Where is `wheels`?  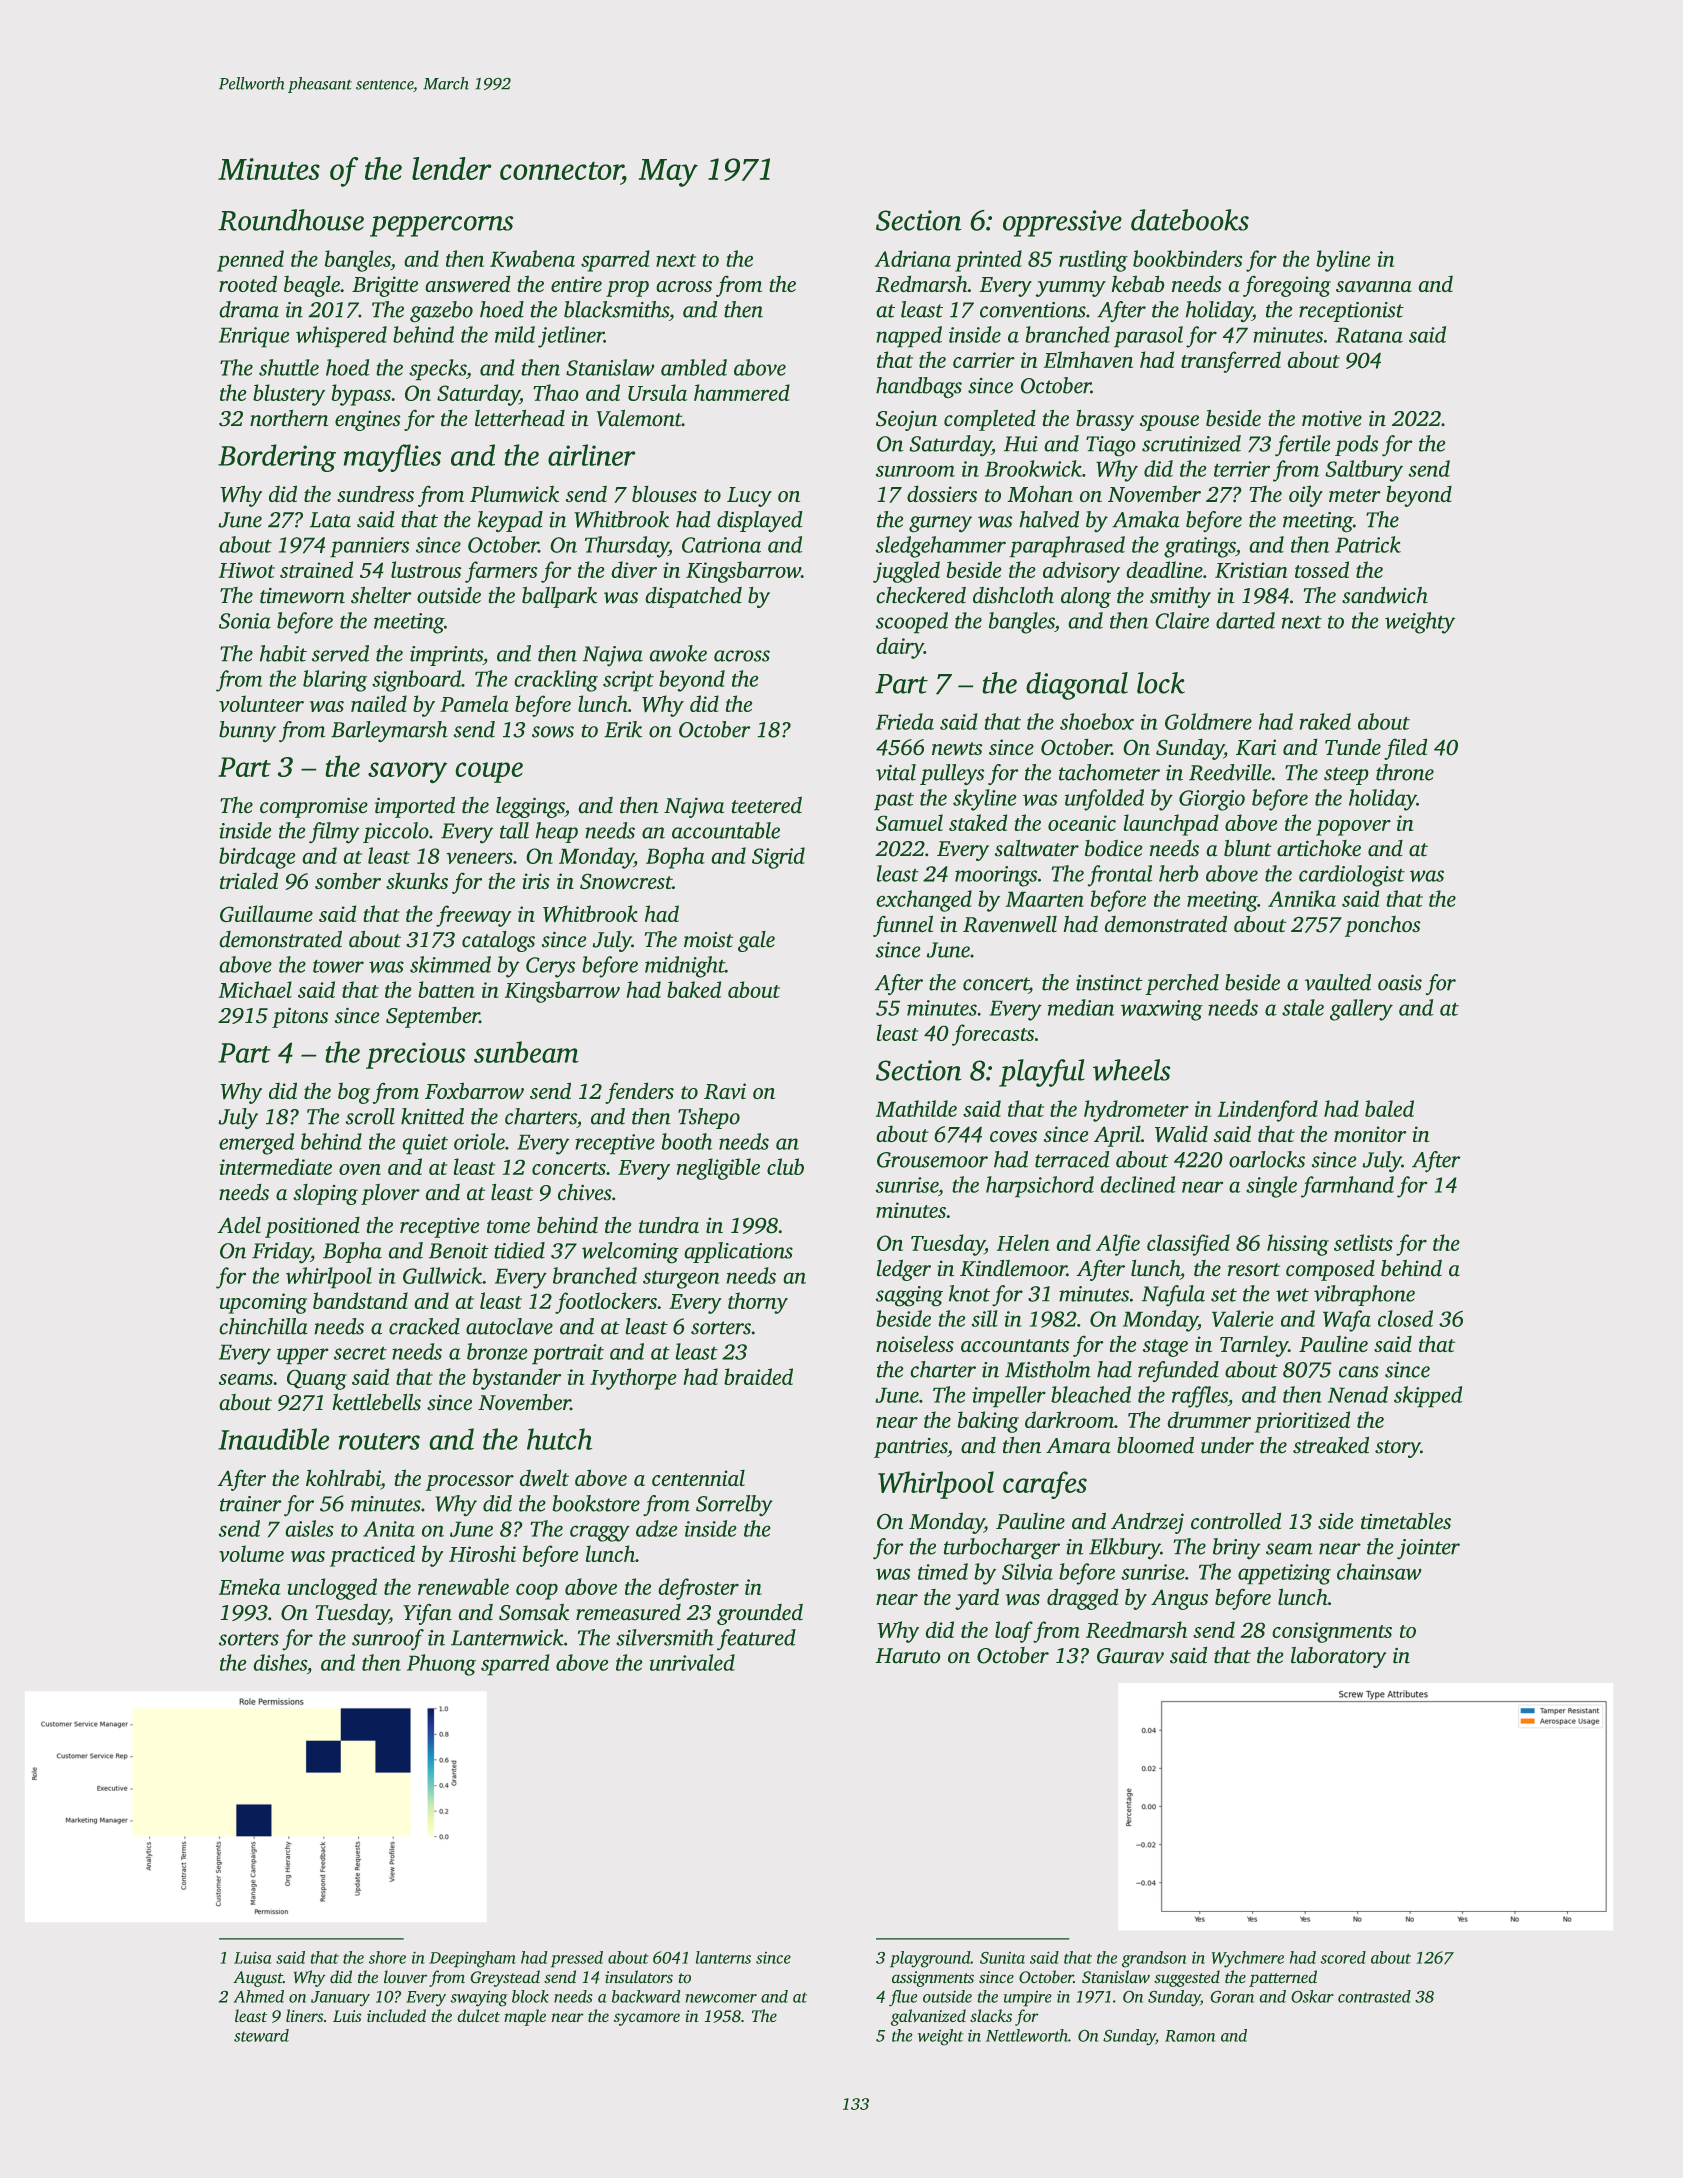
wheels is located at coordinates (1131, 1070).
